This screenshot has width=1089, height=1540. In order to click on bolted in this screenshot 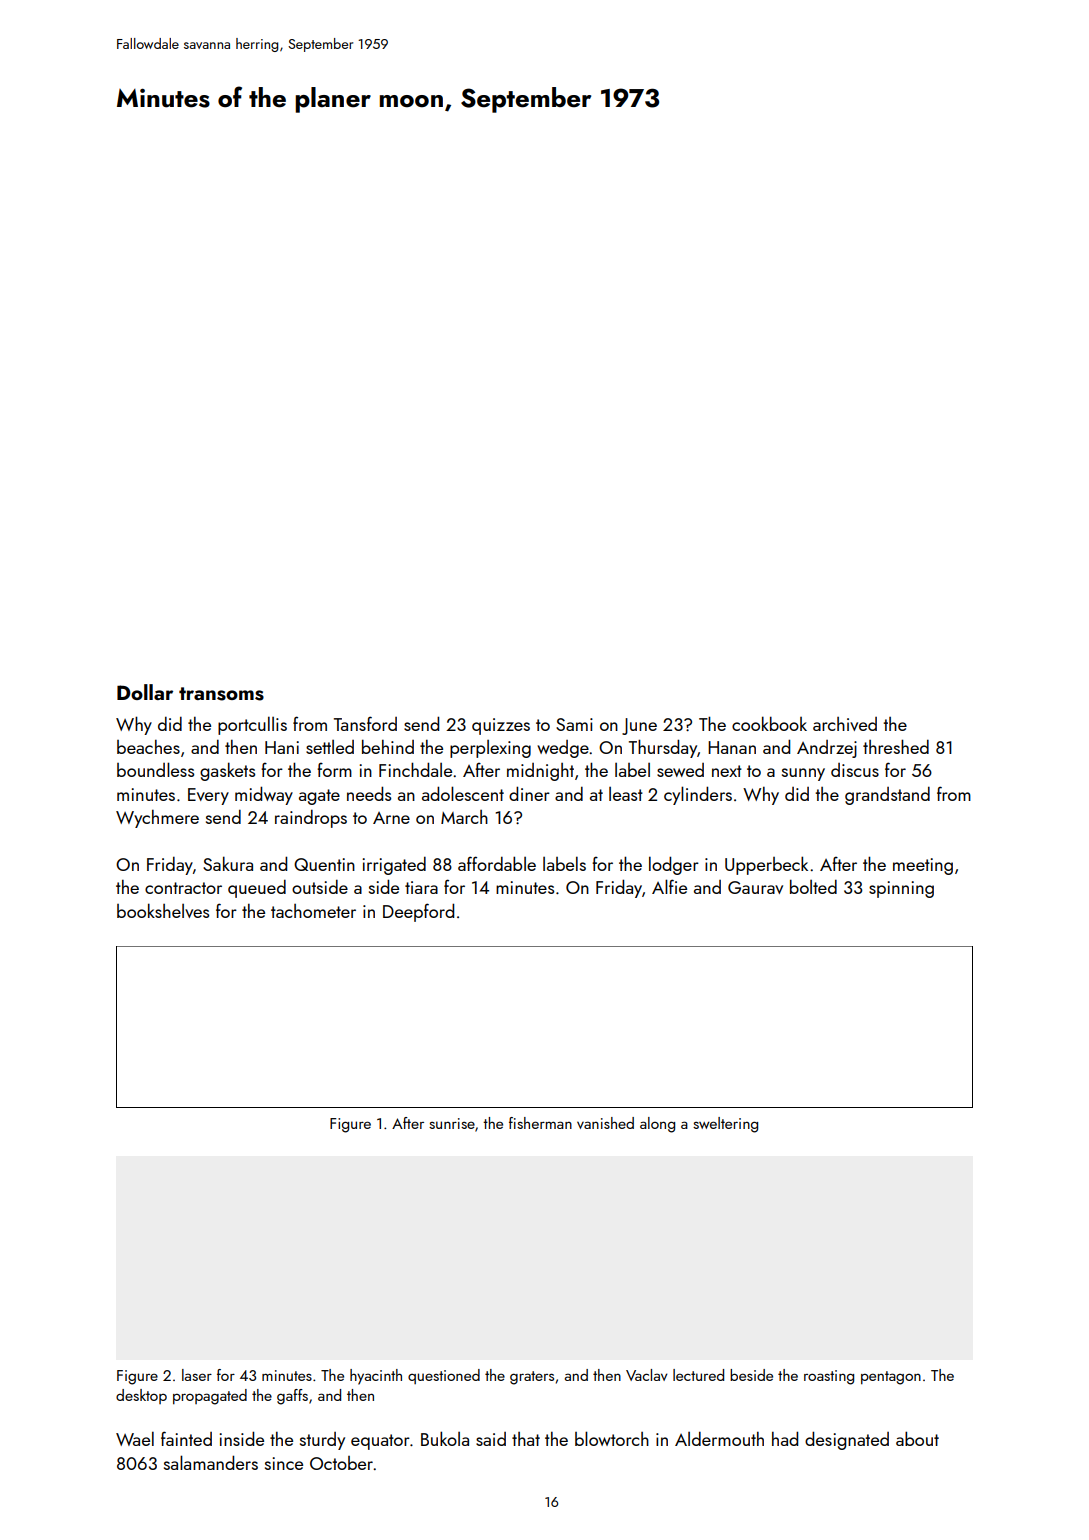, I will do `click(813, 886)`.
